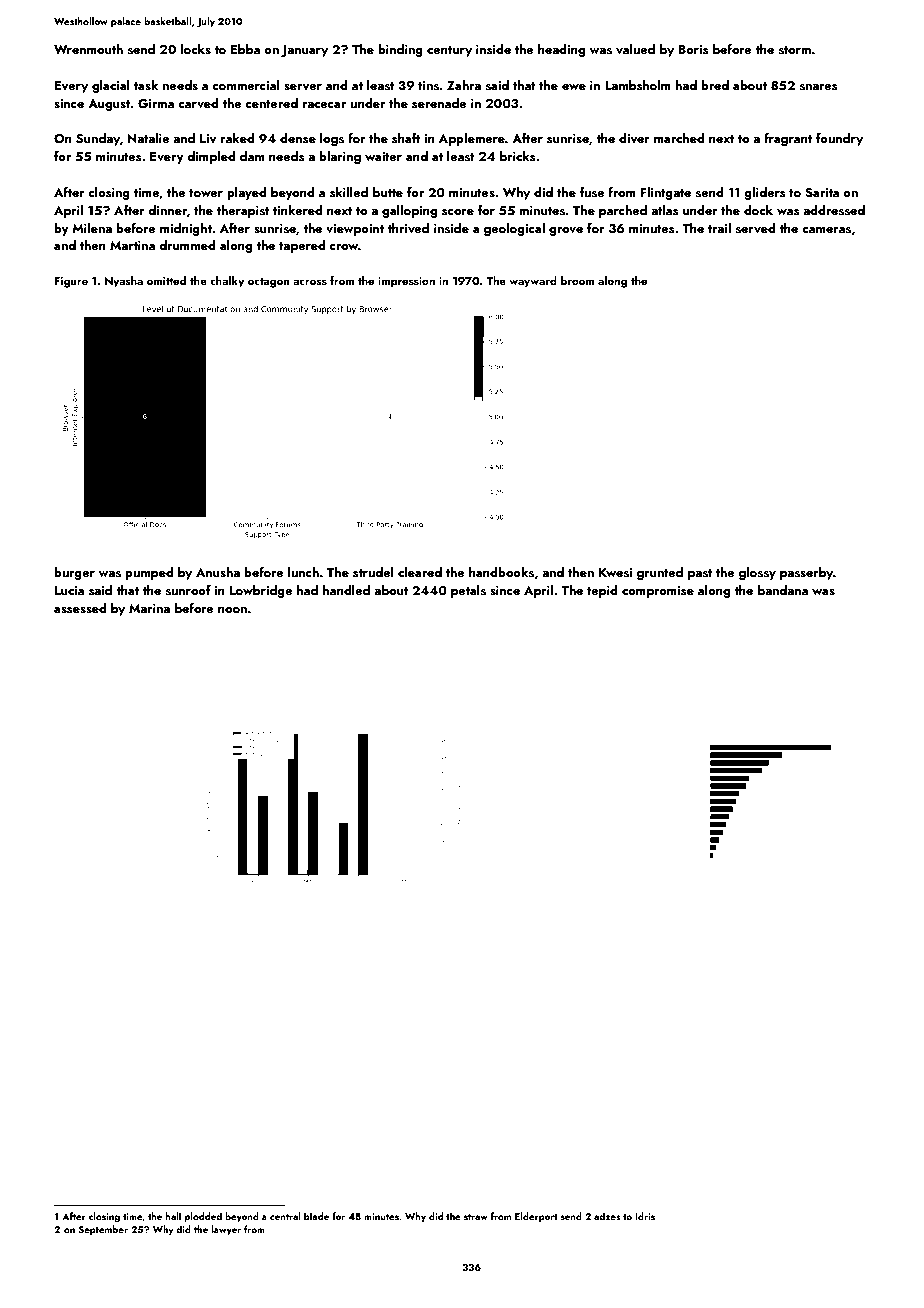 Image resolution: width=924 pixels, height=1308 pixels. Describe the element at coordinates (80, 608) in the screenshot. I see `assessed` at that location.
